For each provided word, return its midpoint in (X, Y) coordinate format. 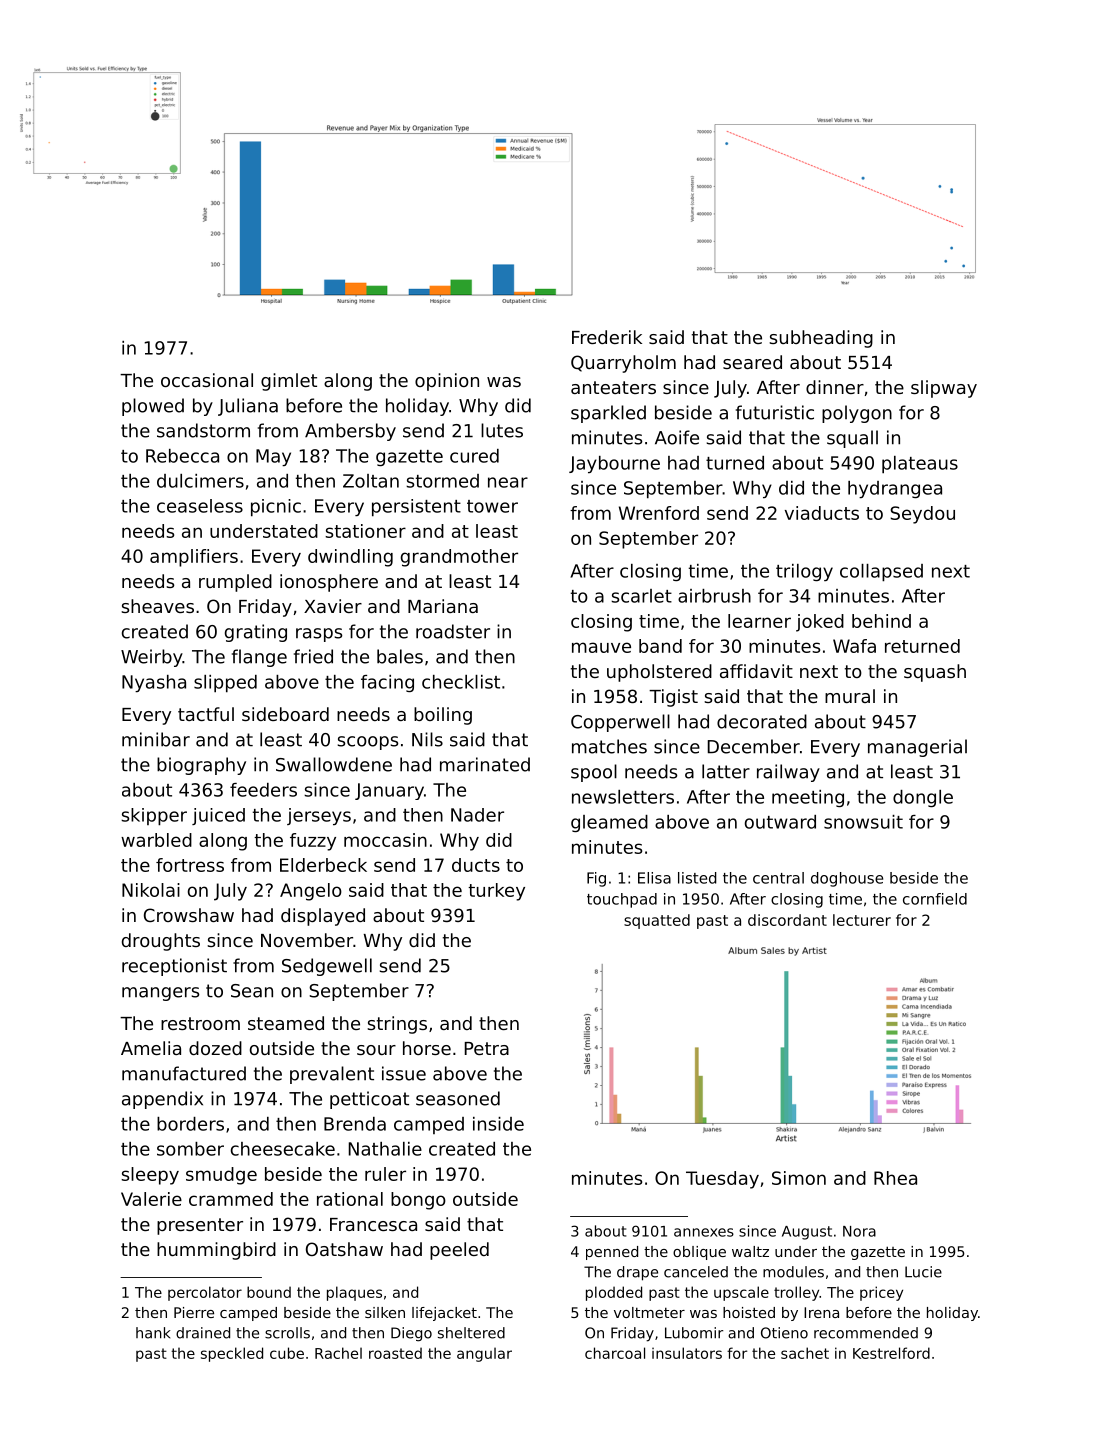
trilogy (804, 572)
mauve (601, 647)
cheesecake (283, 1149)
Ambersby (350, 432)
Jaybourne (614, 465)
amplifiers (194, 558)
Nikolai (151, 890)
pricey (881, 1293)
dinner (835, 387)
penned (612, 1253)
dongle (923, 798)
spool (594, 773)
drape (637, 1273)
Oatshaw (344, 1249)
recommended (866, 1333)
